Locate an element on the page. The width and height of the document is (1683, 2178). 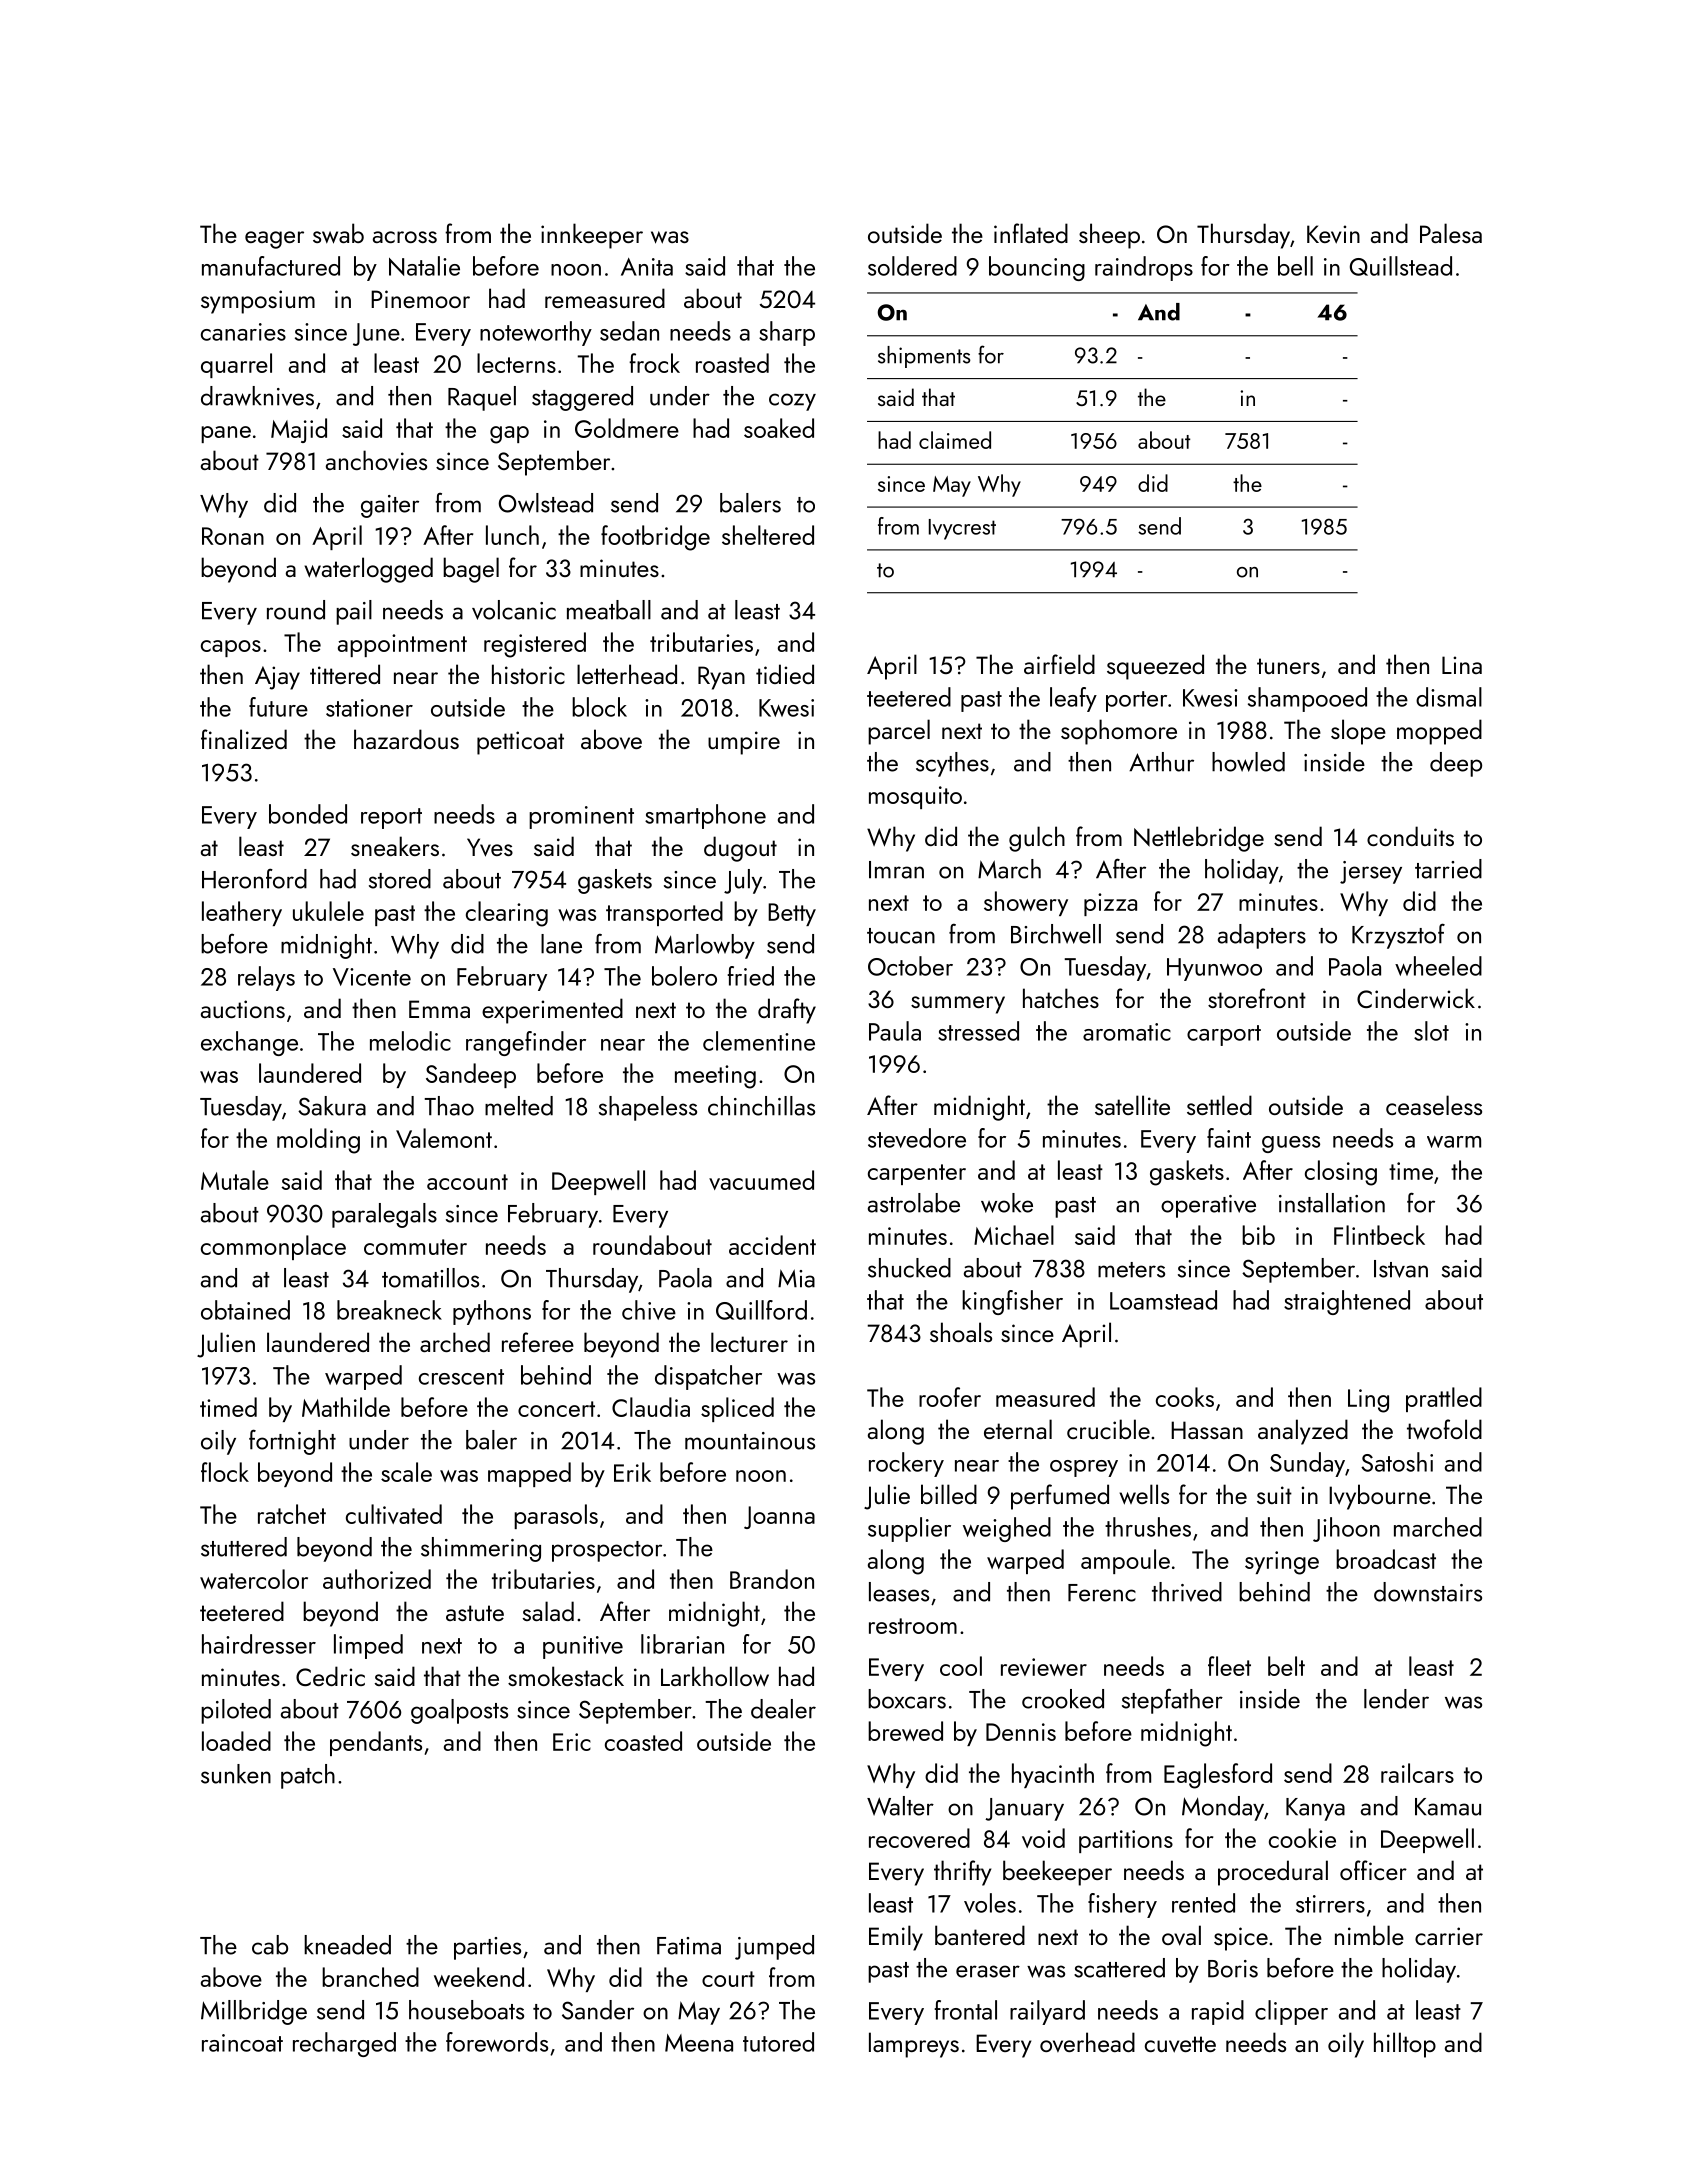
meters is located at coordinates (1131, 1270).
